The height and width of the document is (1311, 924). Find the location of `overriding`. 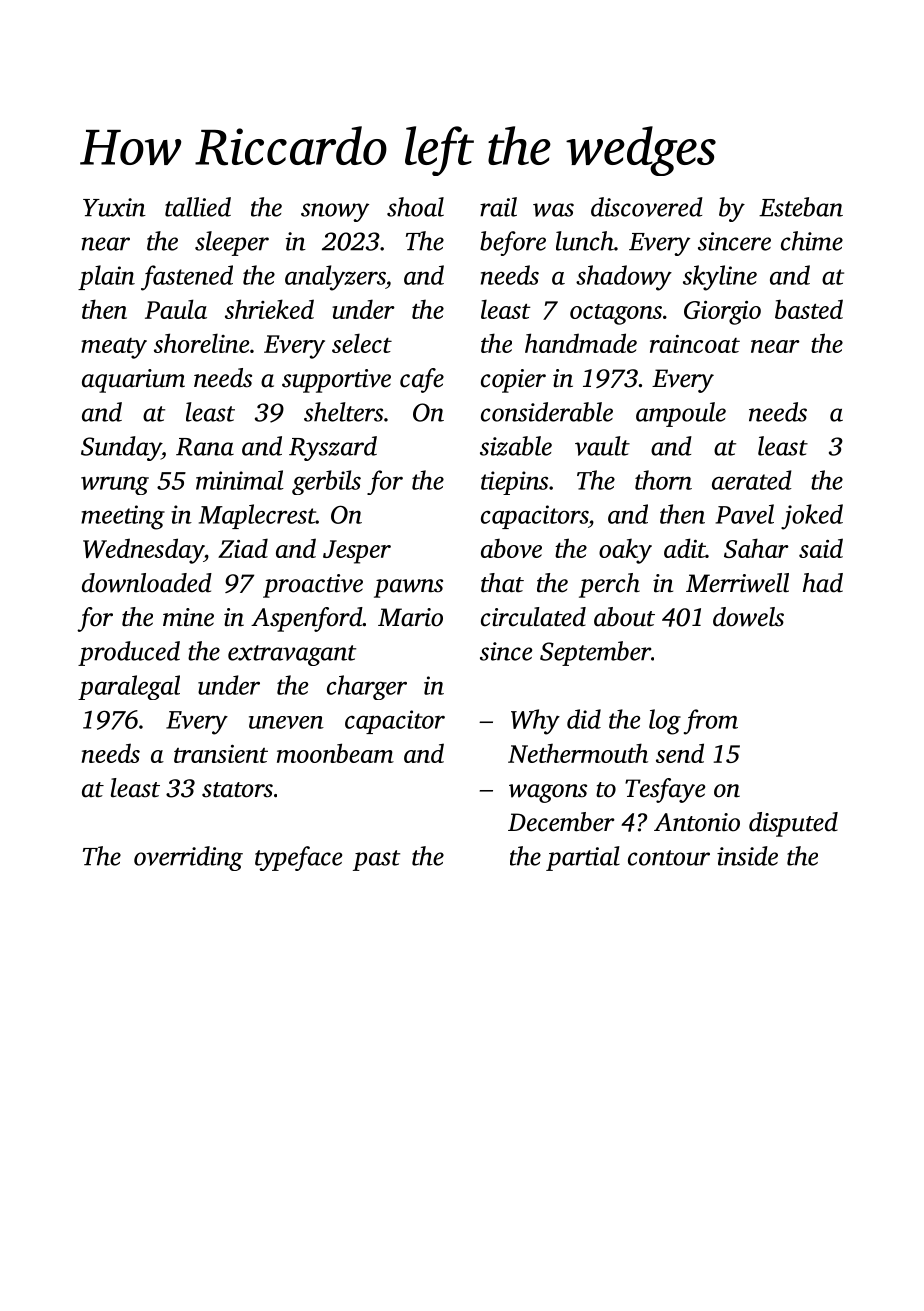

overriding is located at coordinates (188, 858).
